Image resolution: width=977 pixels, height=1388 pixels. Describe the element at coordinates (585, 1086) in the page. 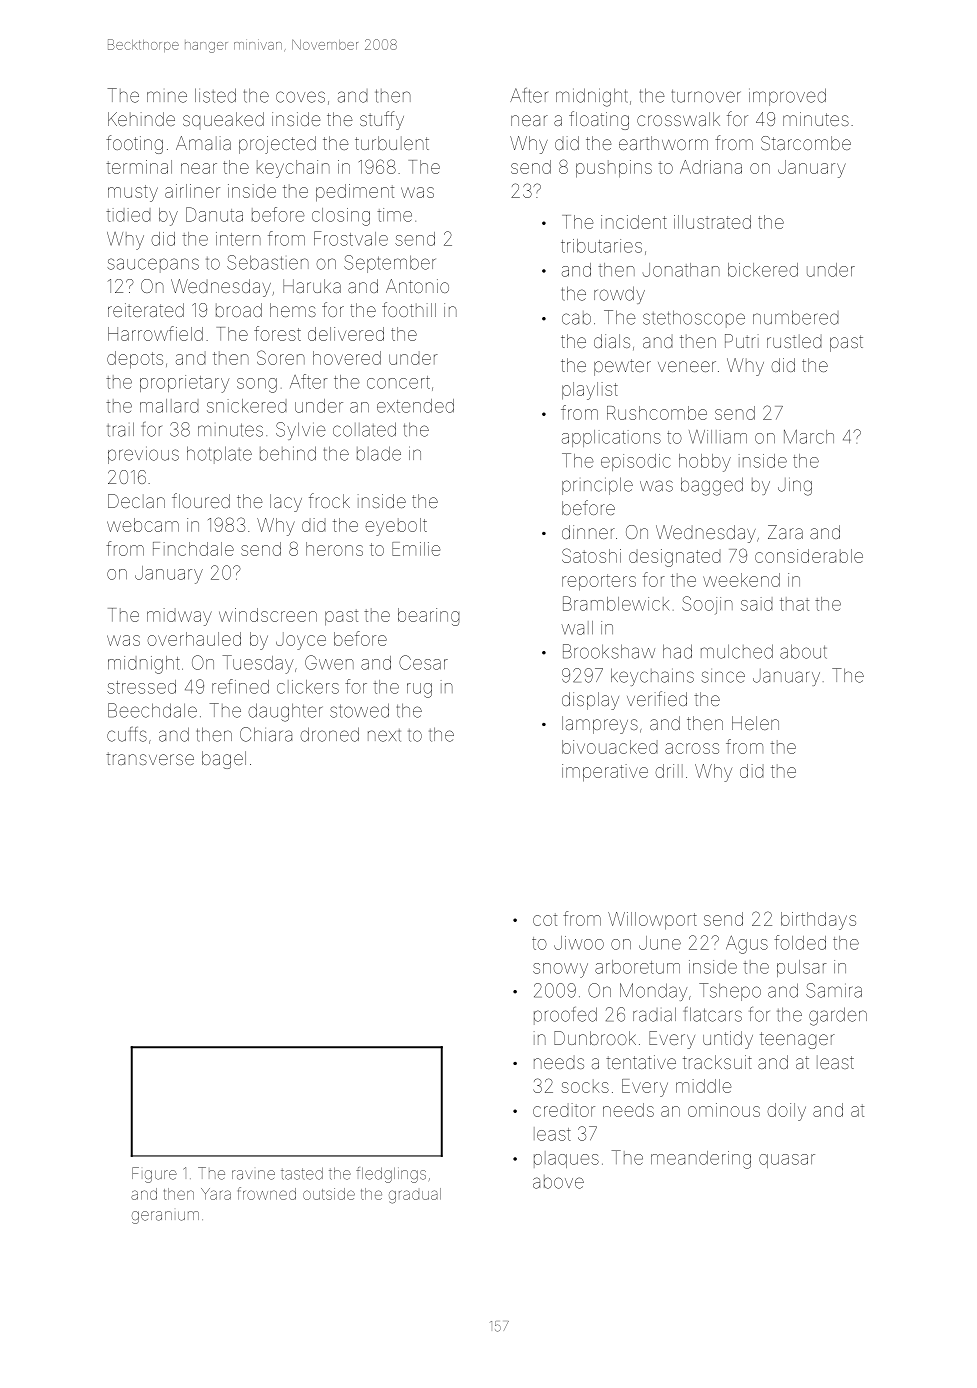

I see `socks` at that location.
